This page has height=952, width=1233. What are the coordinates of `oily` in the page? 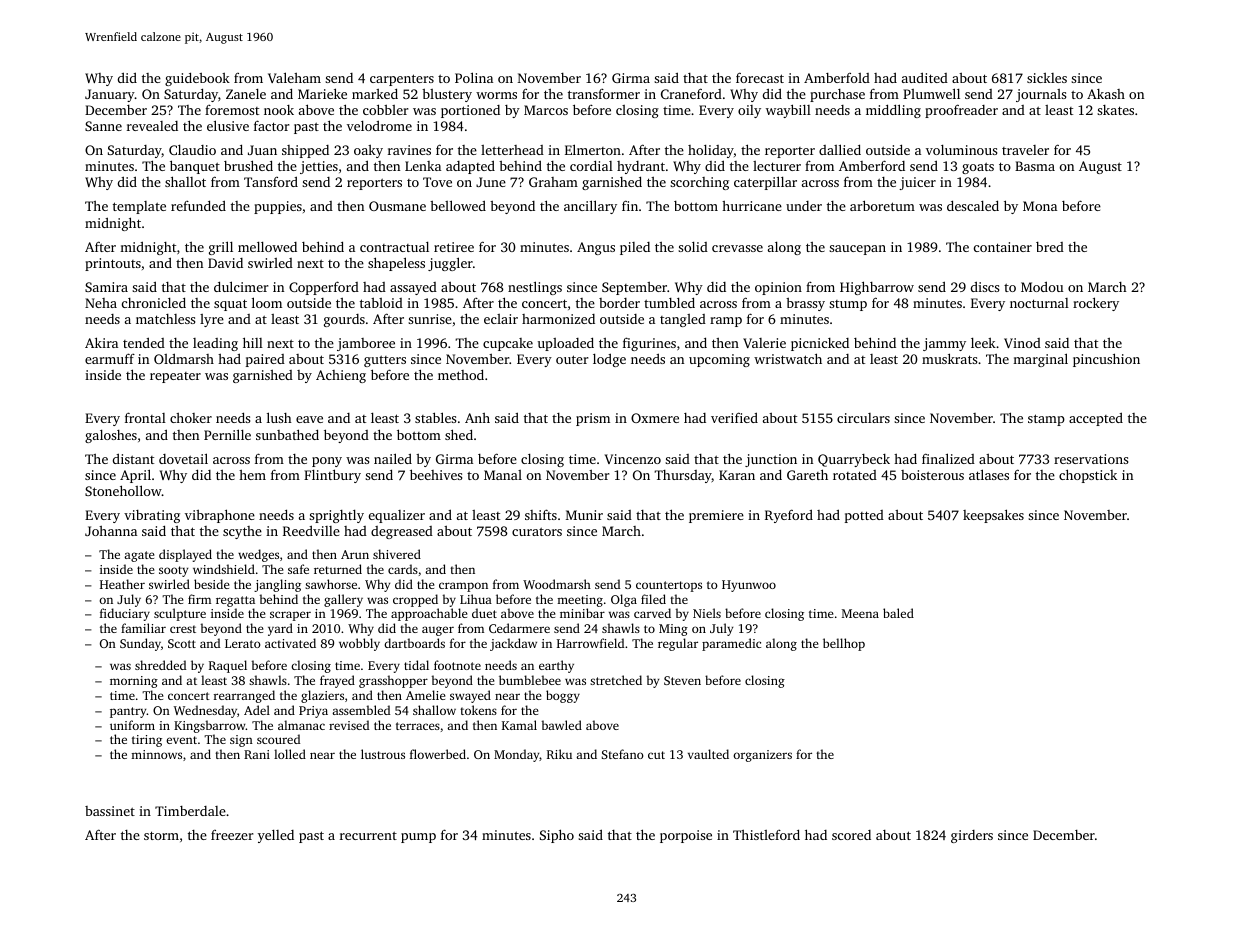 It's located at (749, 111).
